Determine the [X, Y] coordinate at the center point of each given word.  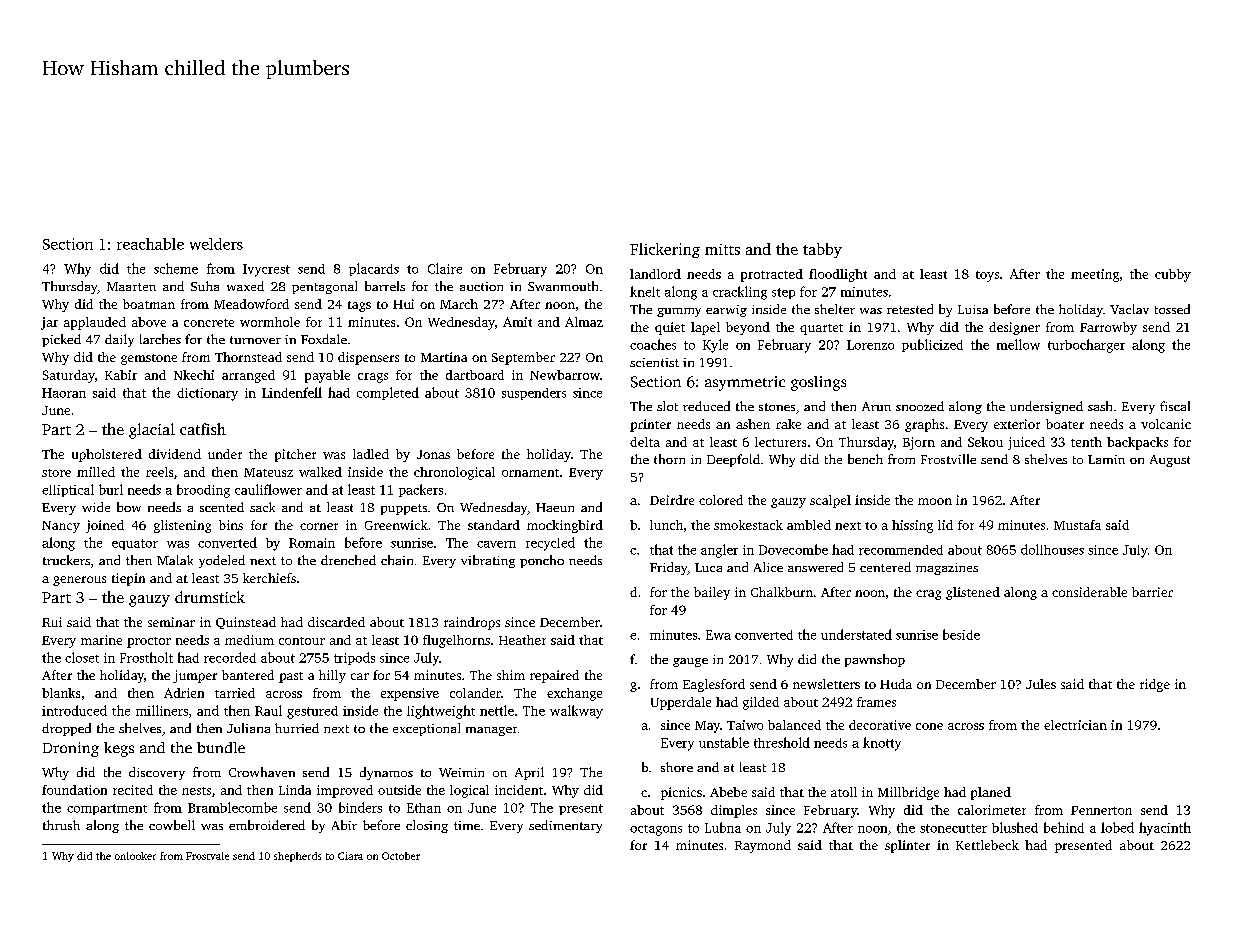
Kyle [715, 346]
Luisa [973, 309]
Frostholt [146, 657]
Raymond [763, 846]
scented [222, 507]
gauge [690, 662]
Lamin [1106, 459]
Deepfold [733, 460]
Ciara [350, 856]
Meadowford [251, 304]
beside [961, 634]
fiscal [1175, 406]
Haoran [64, 393]
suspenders [534, 394]
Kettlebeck [987, 845]
